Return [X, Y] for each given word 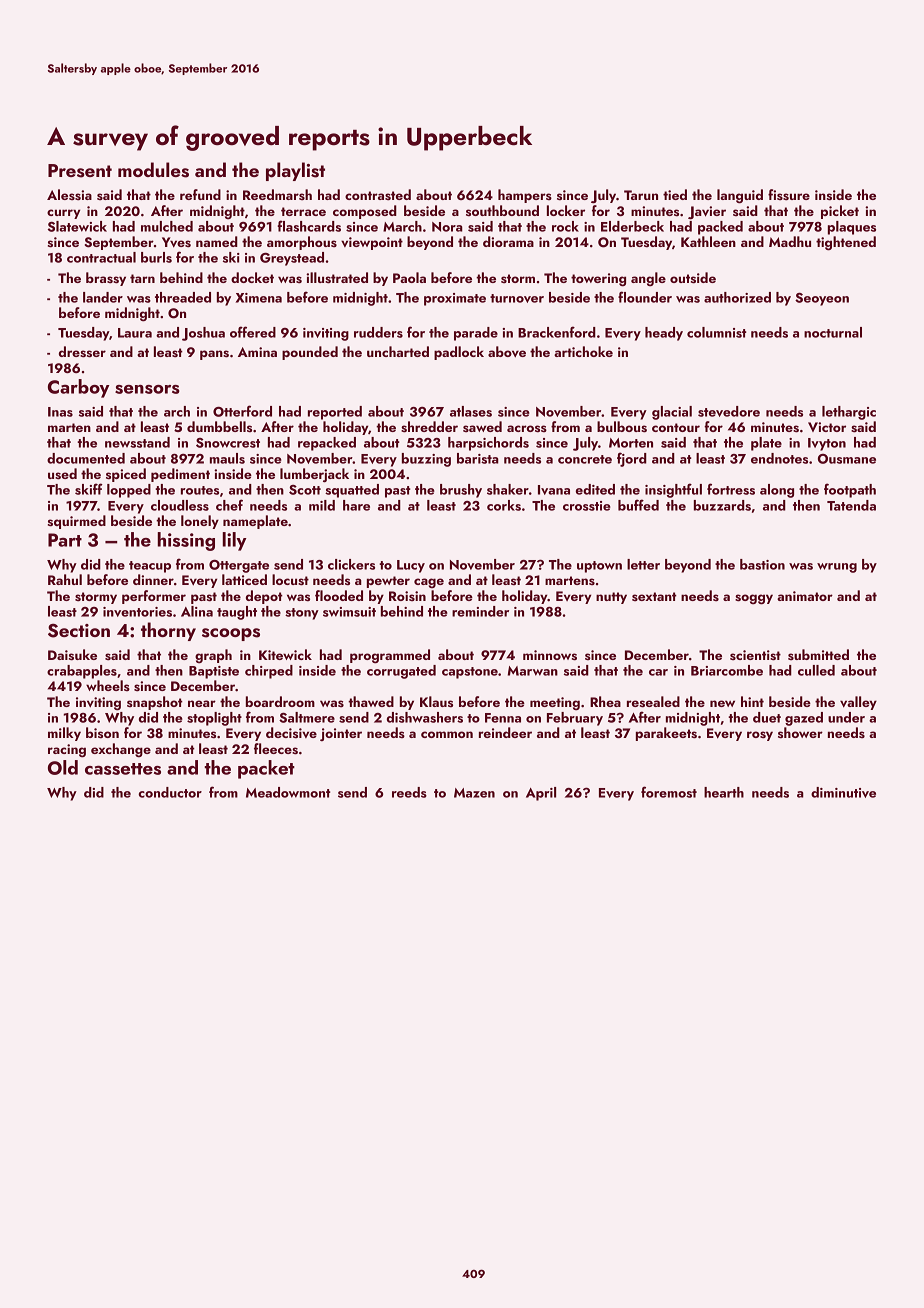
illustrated [337, 278]
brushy [461, 491]
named [217, 241]
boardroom [280, 701]
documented [86, 458]
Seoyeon [822, 299]
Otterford [242, 411]
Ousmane [847, 459]
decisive [291, 732]
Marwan [533, 671]
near [202, 703]
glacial [672, 413]
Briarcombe [727, 670]
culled [816, 670]
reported [335, 413]
